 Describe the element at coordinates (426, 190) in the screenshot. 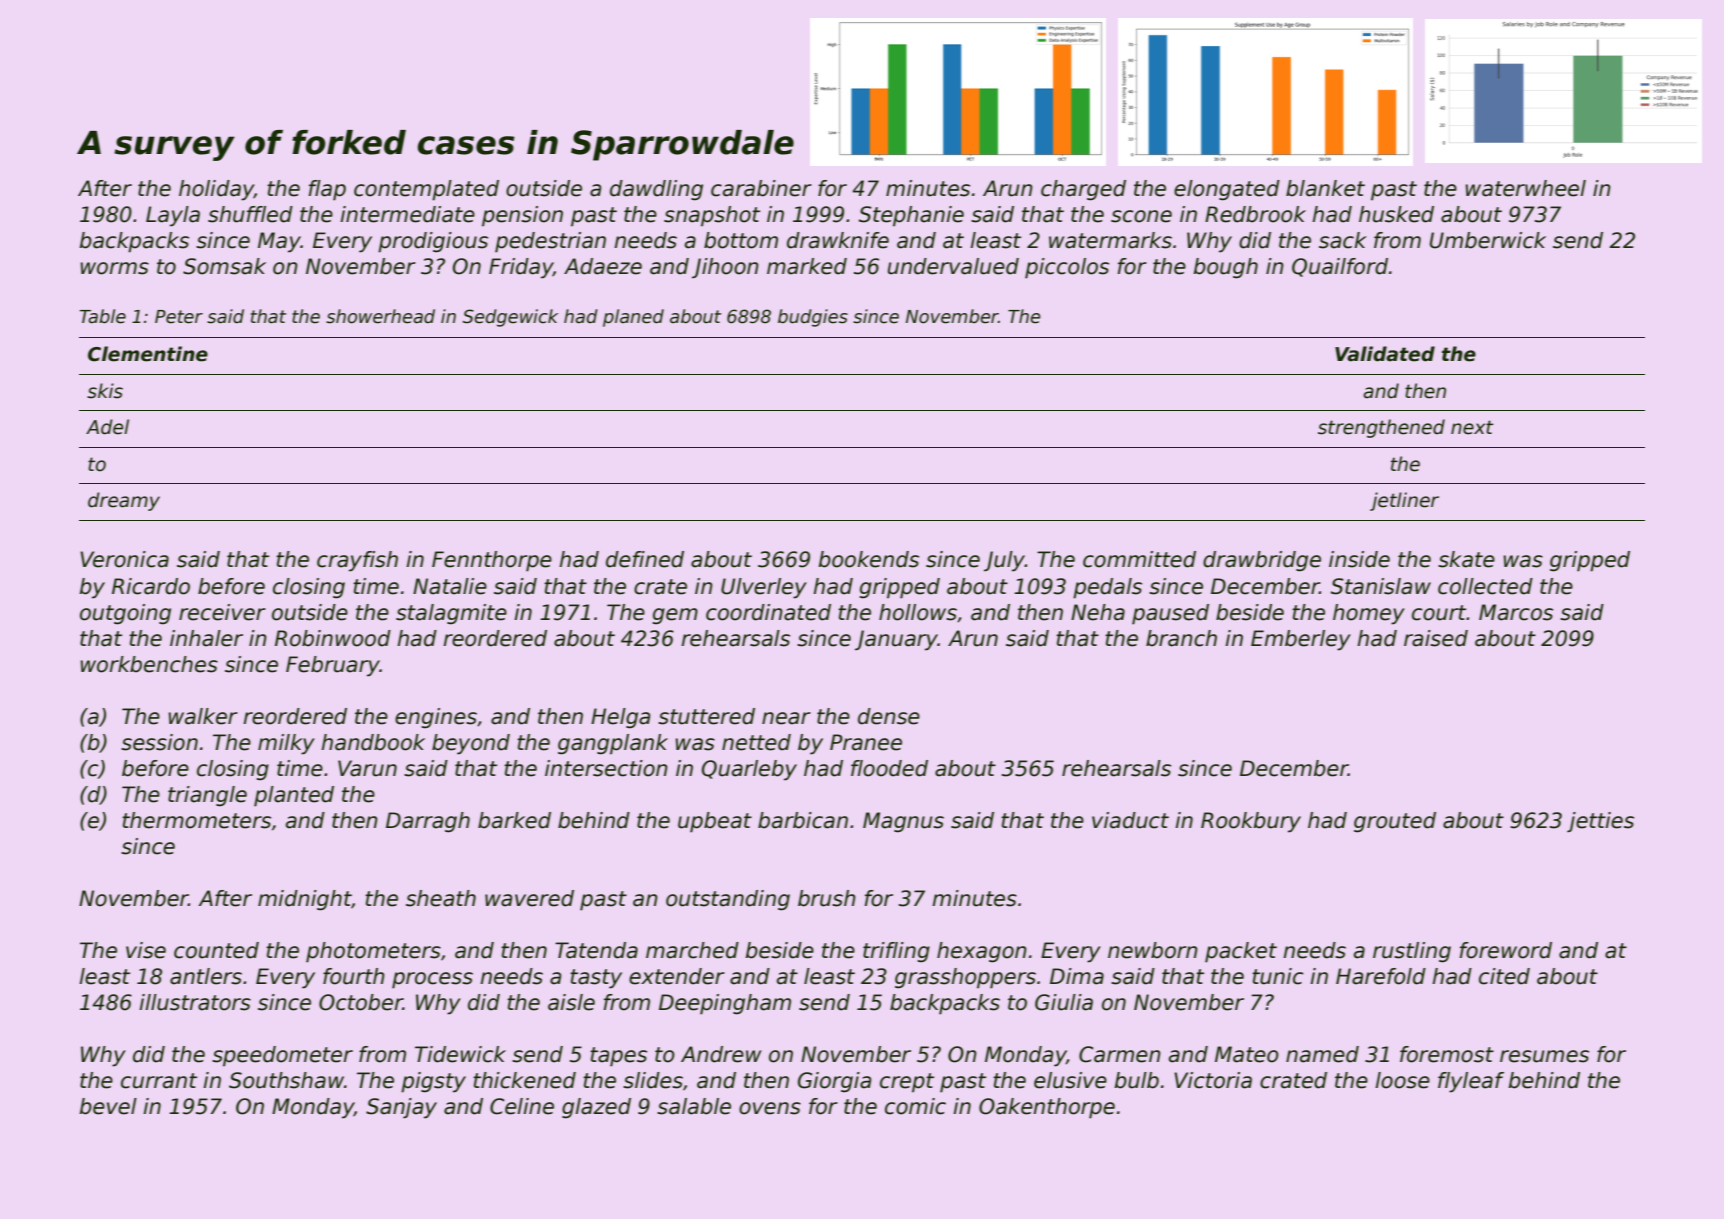

I see `contemplated` at that location.
